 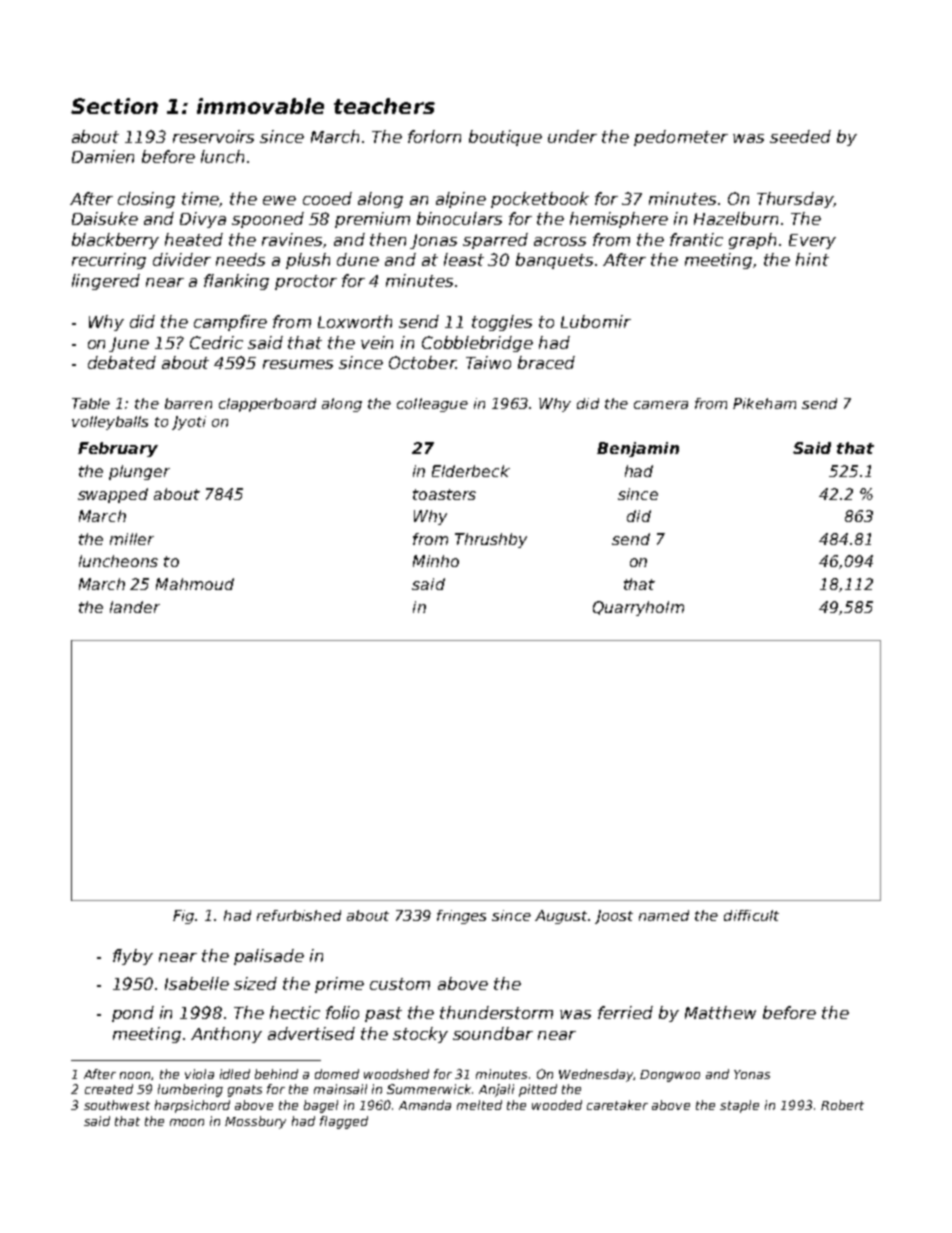 I want to click on Quarryholm, so click(x=638, y=608).
